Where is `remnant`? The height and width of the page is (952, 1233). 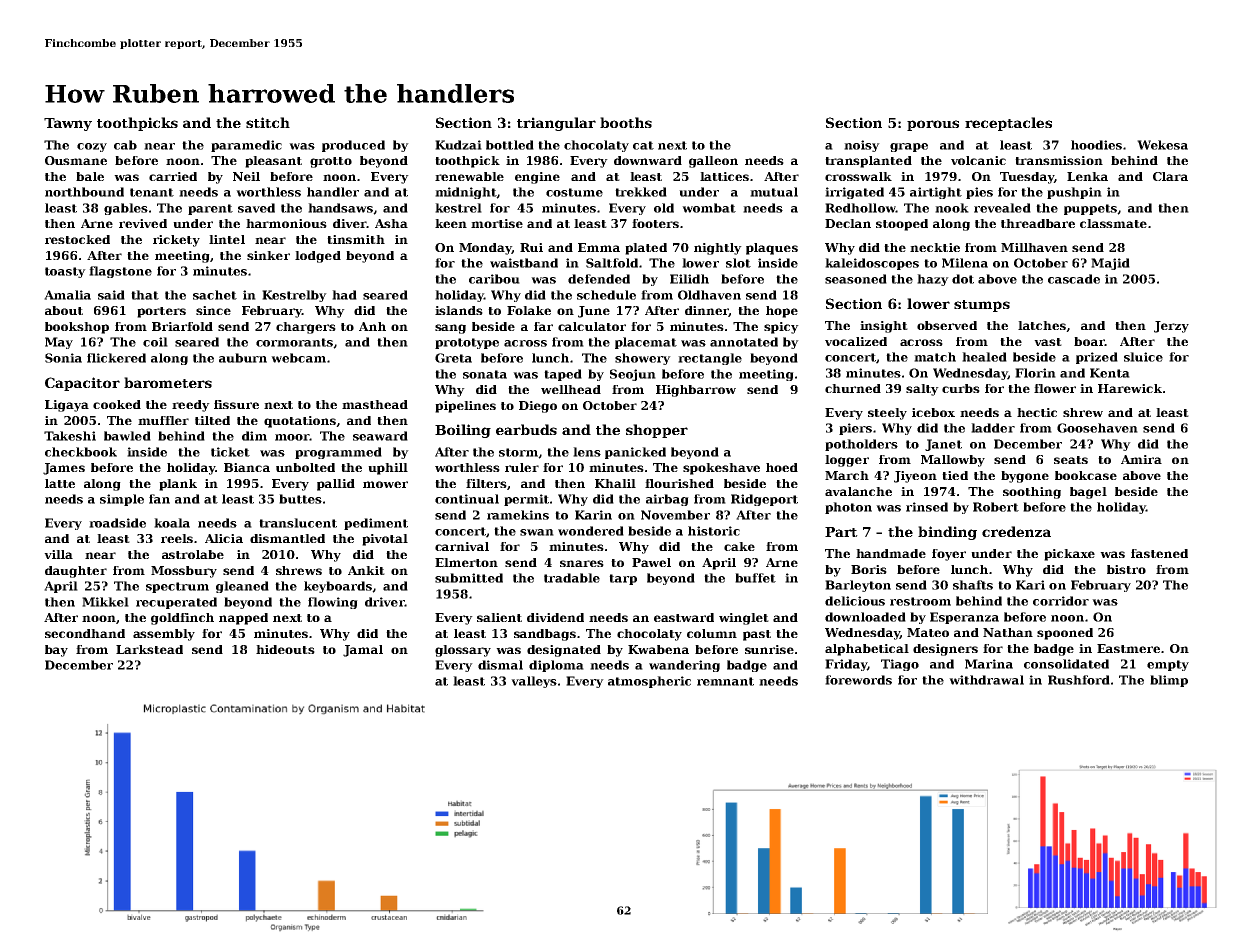 remnant is located at coordinates (725, 681).
